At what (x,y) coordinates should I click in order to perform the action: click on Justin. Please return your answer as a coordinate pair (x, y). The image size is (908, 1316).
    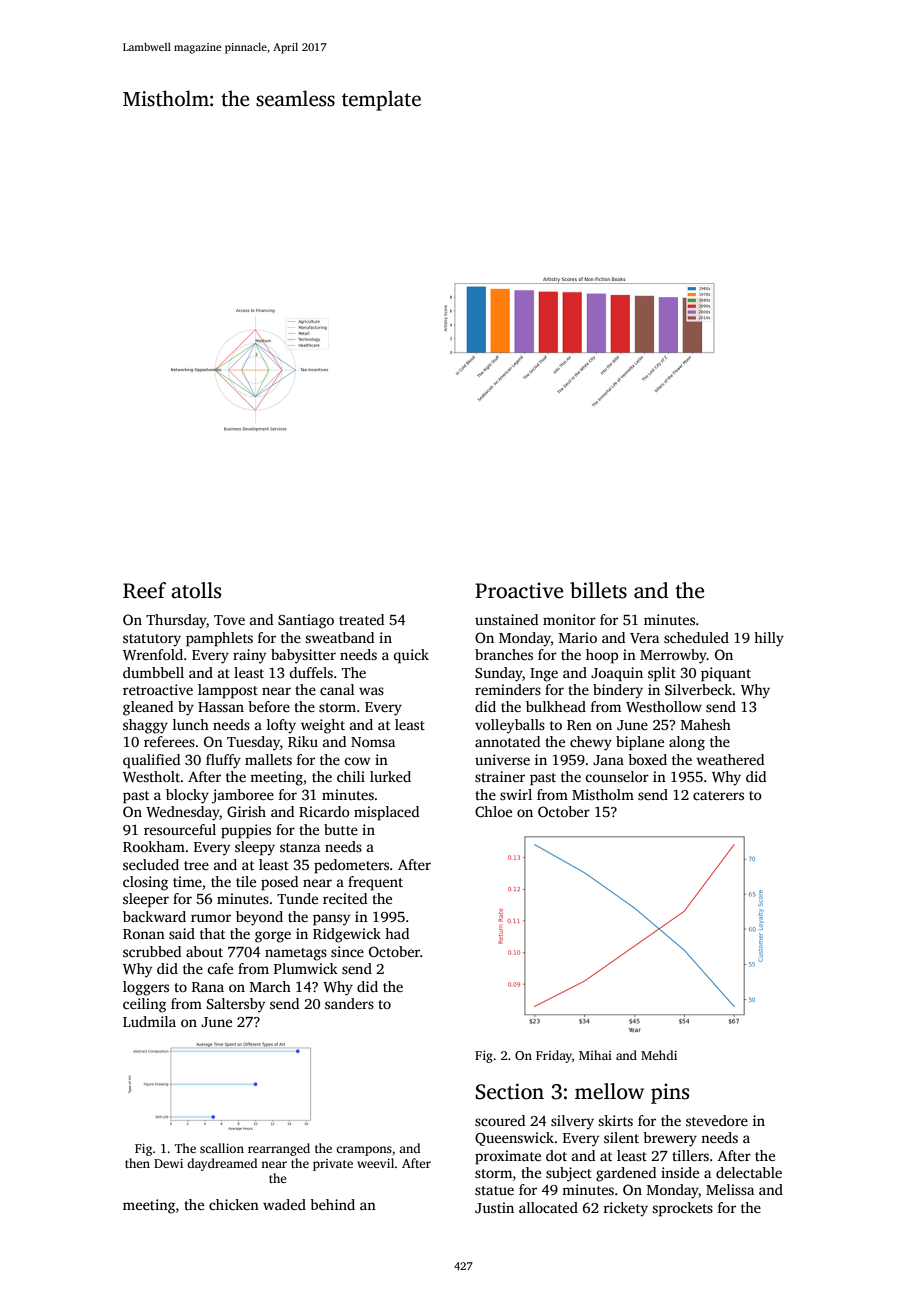
    Looking at the image, I should click on (494, 1207).
